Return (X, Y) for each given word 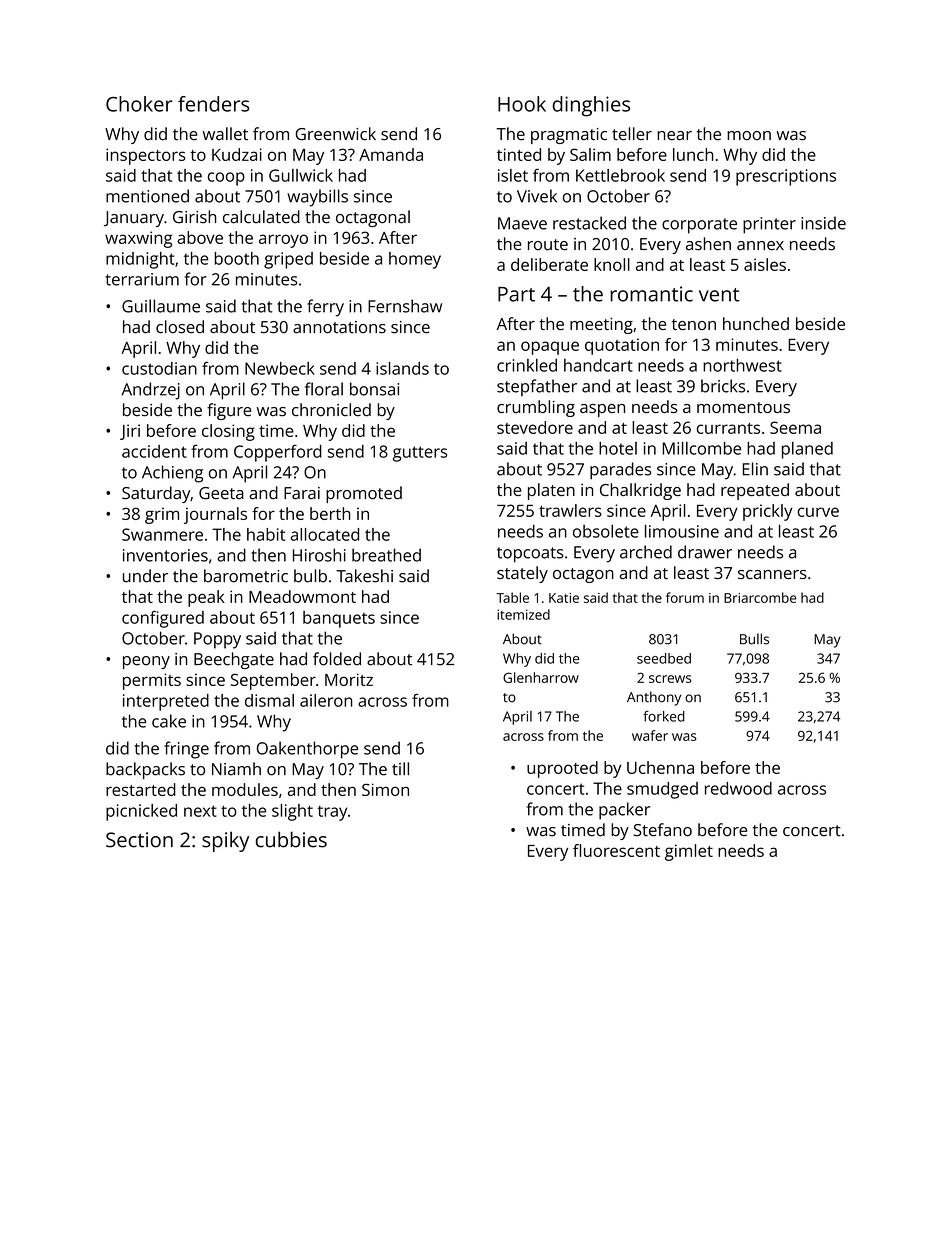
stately (522, 574)
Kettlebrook (620, 175)
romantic (651, 294)
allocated (325, 534)
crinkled (527, 365)
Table (512, 597)
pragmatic (569, 136)
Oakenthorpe (307, 750)
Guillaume (161, 306)
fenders (213, 104)
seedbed (664, 658)
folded (337, 659)
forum (685, 597)
